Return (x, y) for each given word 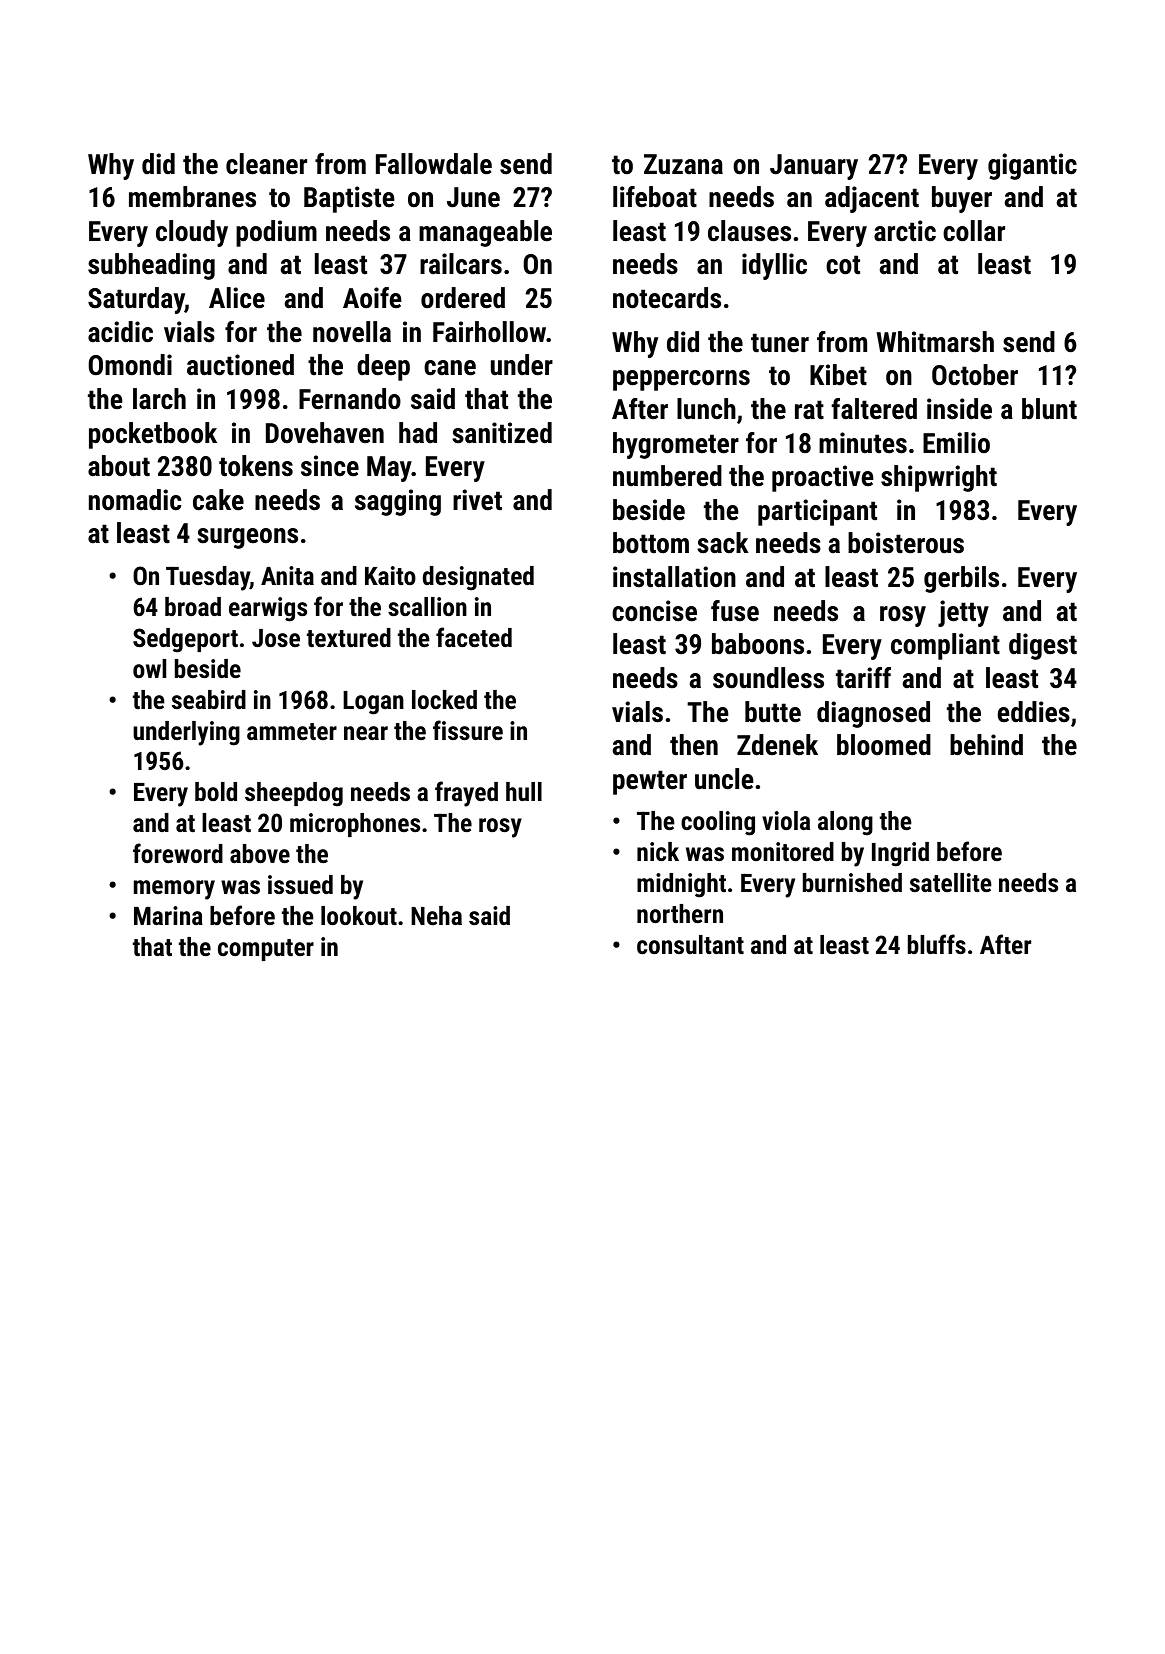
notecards (667, 298)
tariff (863, 678)
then (694, 745)
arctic (905, 231)
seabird (209, 699)
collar (974, 231)
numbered (667, 476)
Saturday (136, 300)
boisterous (906, 543)
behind (986, 745)
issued (300, 884)
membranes (192, 197)
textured (349, 637)
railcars (461, 264)
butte (773, 712)
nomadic (135, 500)
